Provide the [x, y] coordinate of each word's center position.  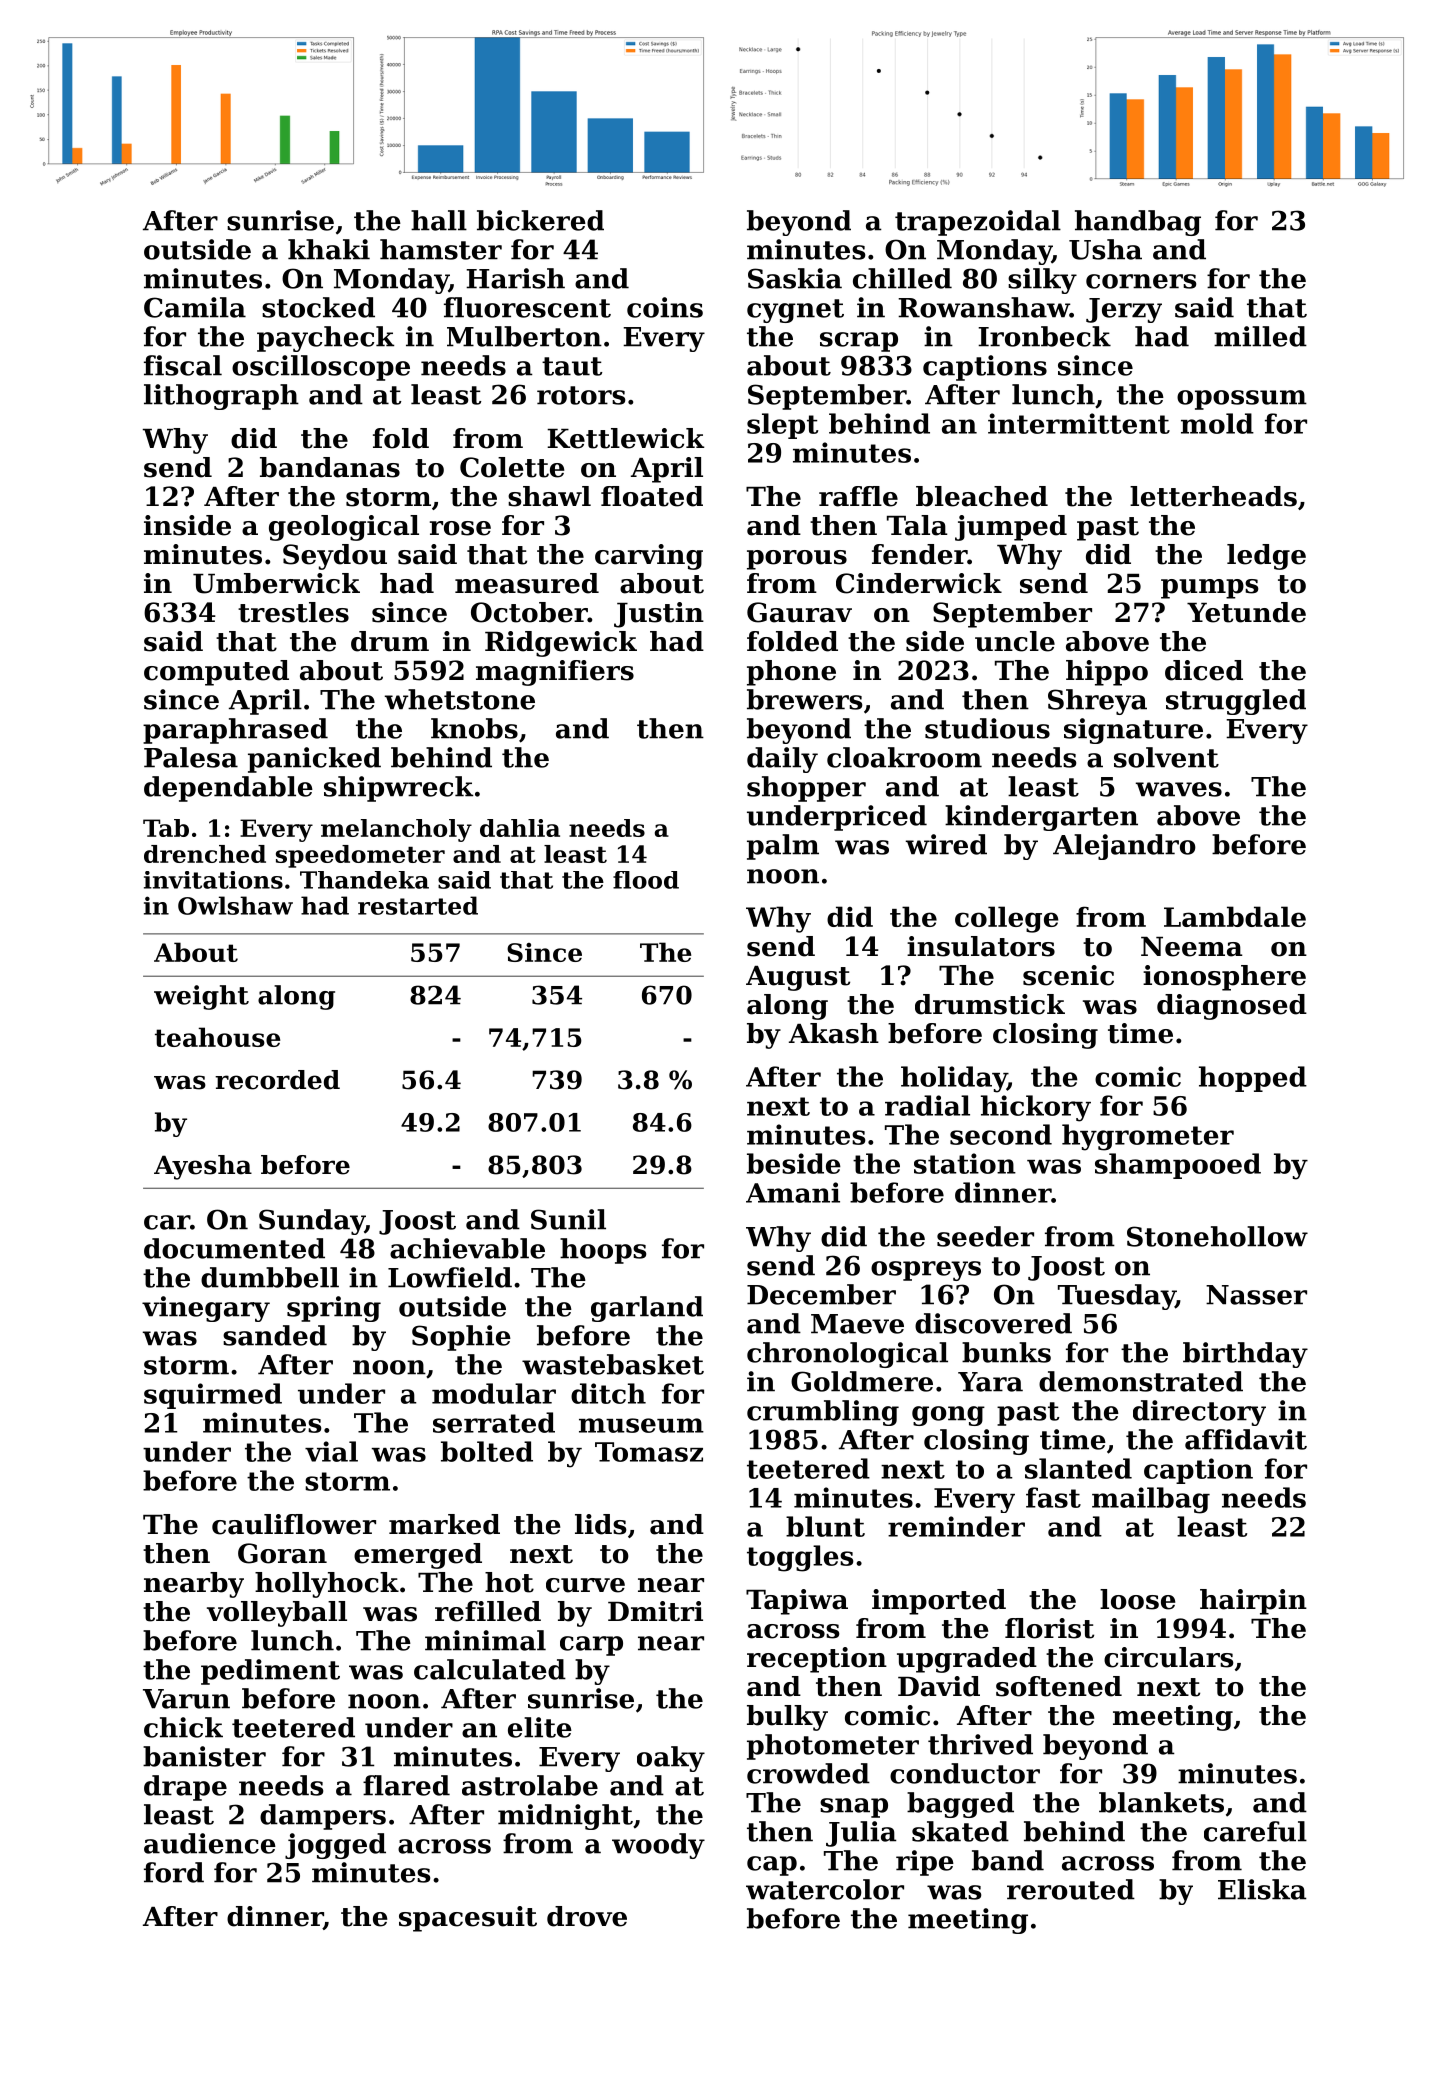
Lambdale [1235, 916]
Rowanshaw [984, 307]
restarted [418, 905]
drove [587, 1916]
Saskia [795, 278]
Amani [793, 1192]
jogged [335, 1846]
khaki [329, 249]
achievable [467, 1248]
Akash [834, 1033]
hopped [1253, 1079]
